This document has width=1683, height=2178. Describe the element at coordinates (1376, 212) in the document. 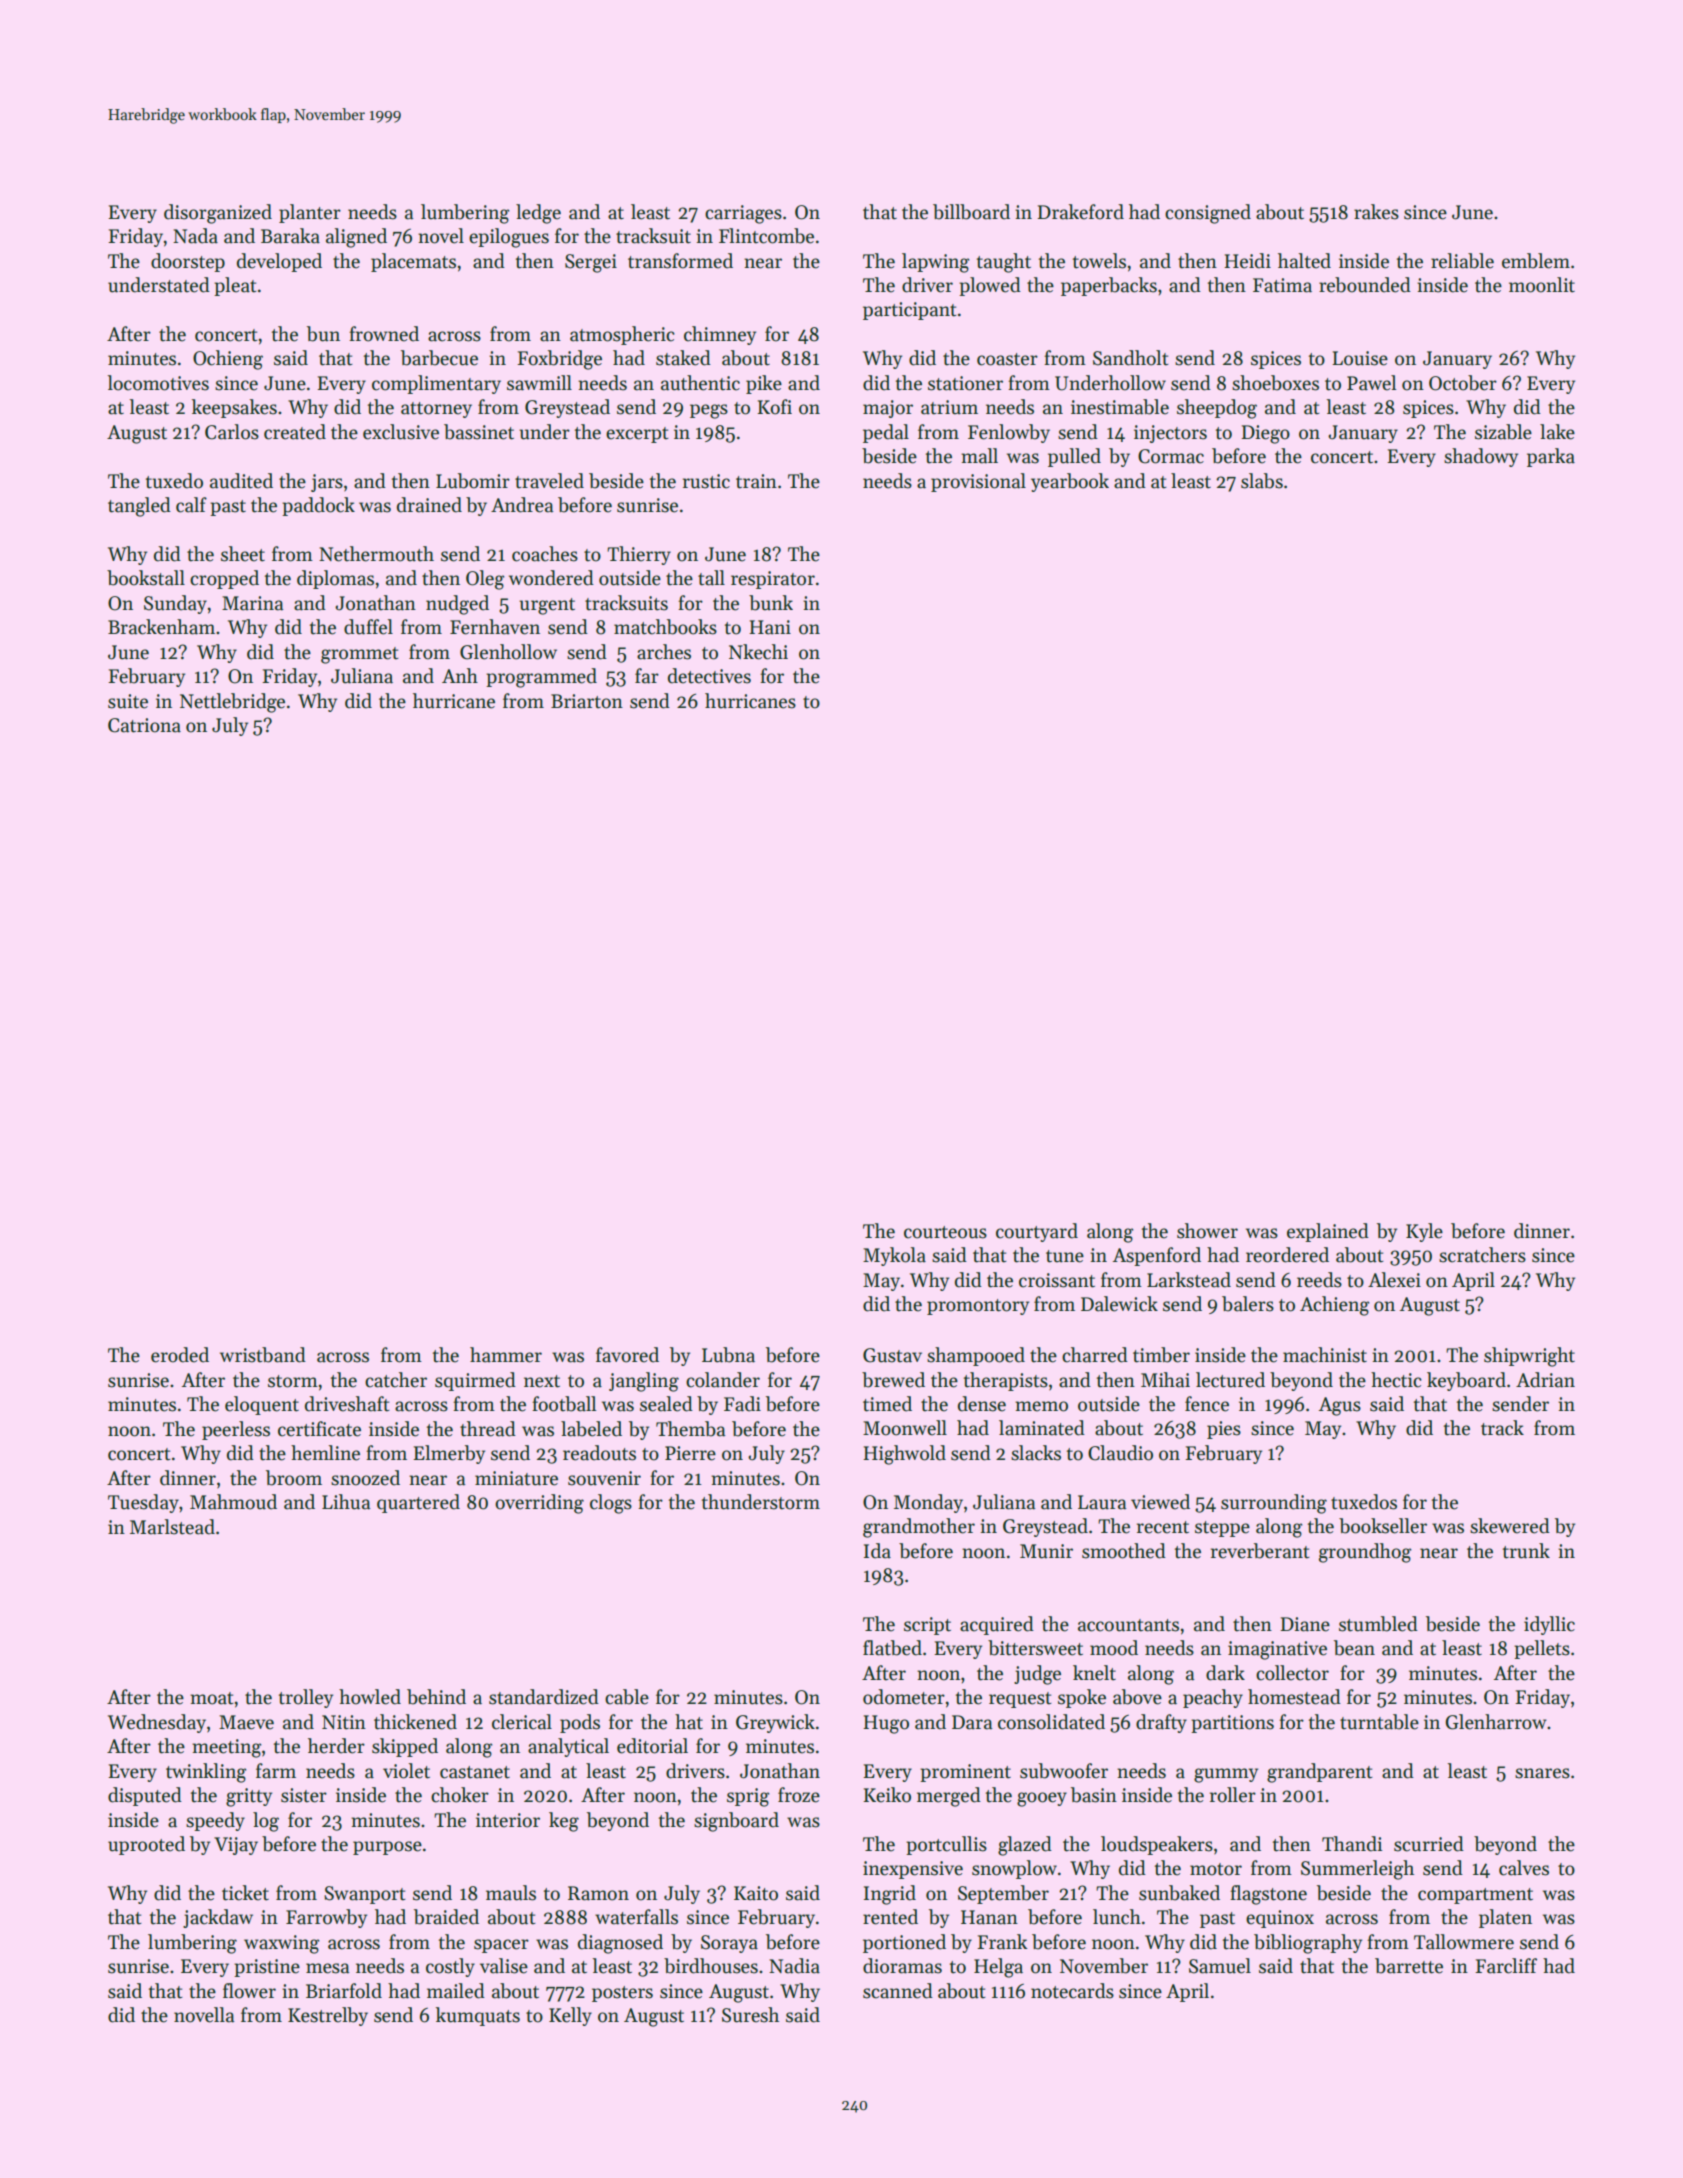

I see `rakes` at that location.
